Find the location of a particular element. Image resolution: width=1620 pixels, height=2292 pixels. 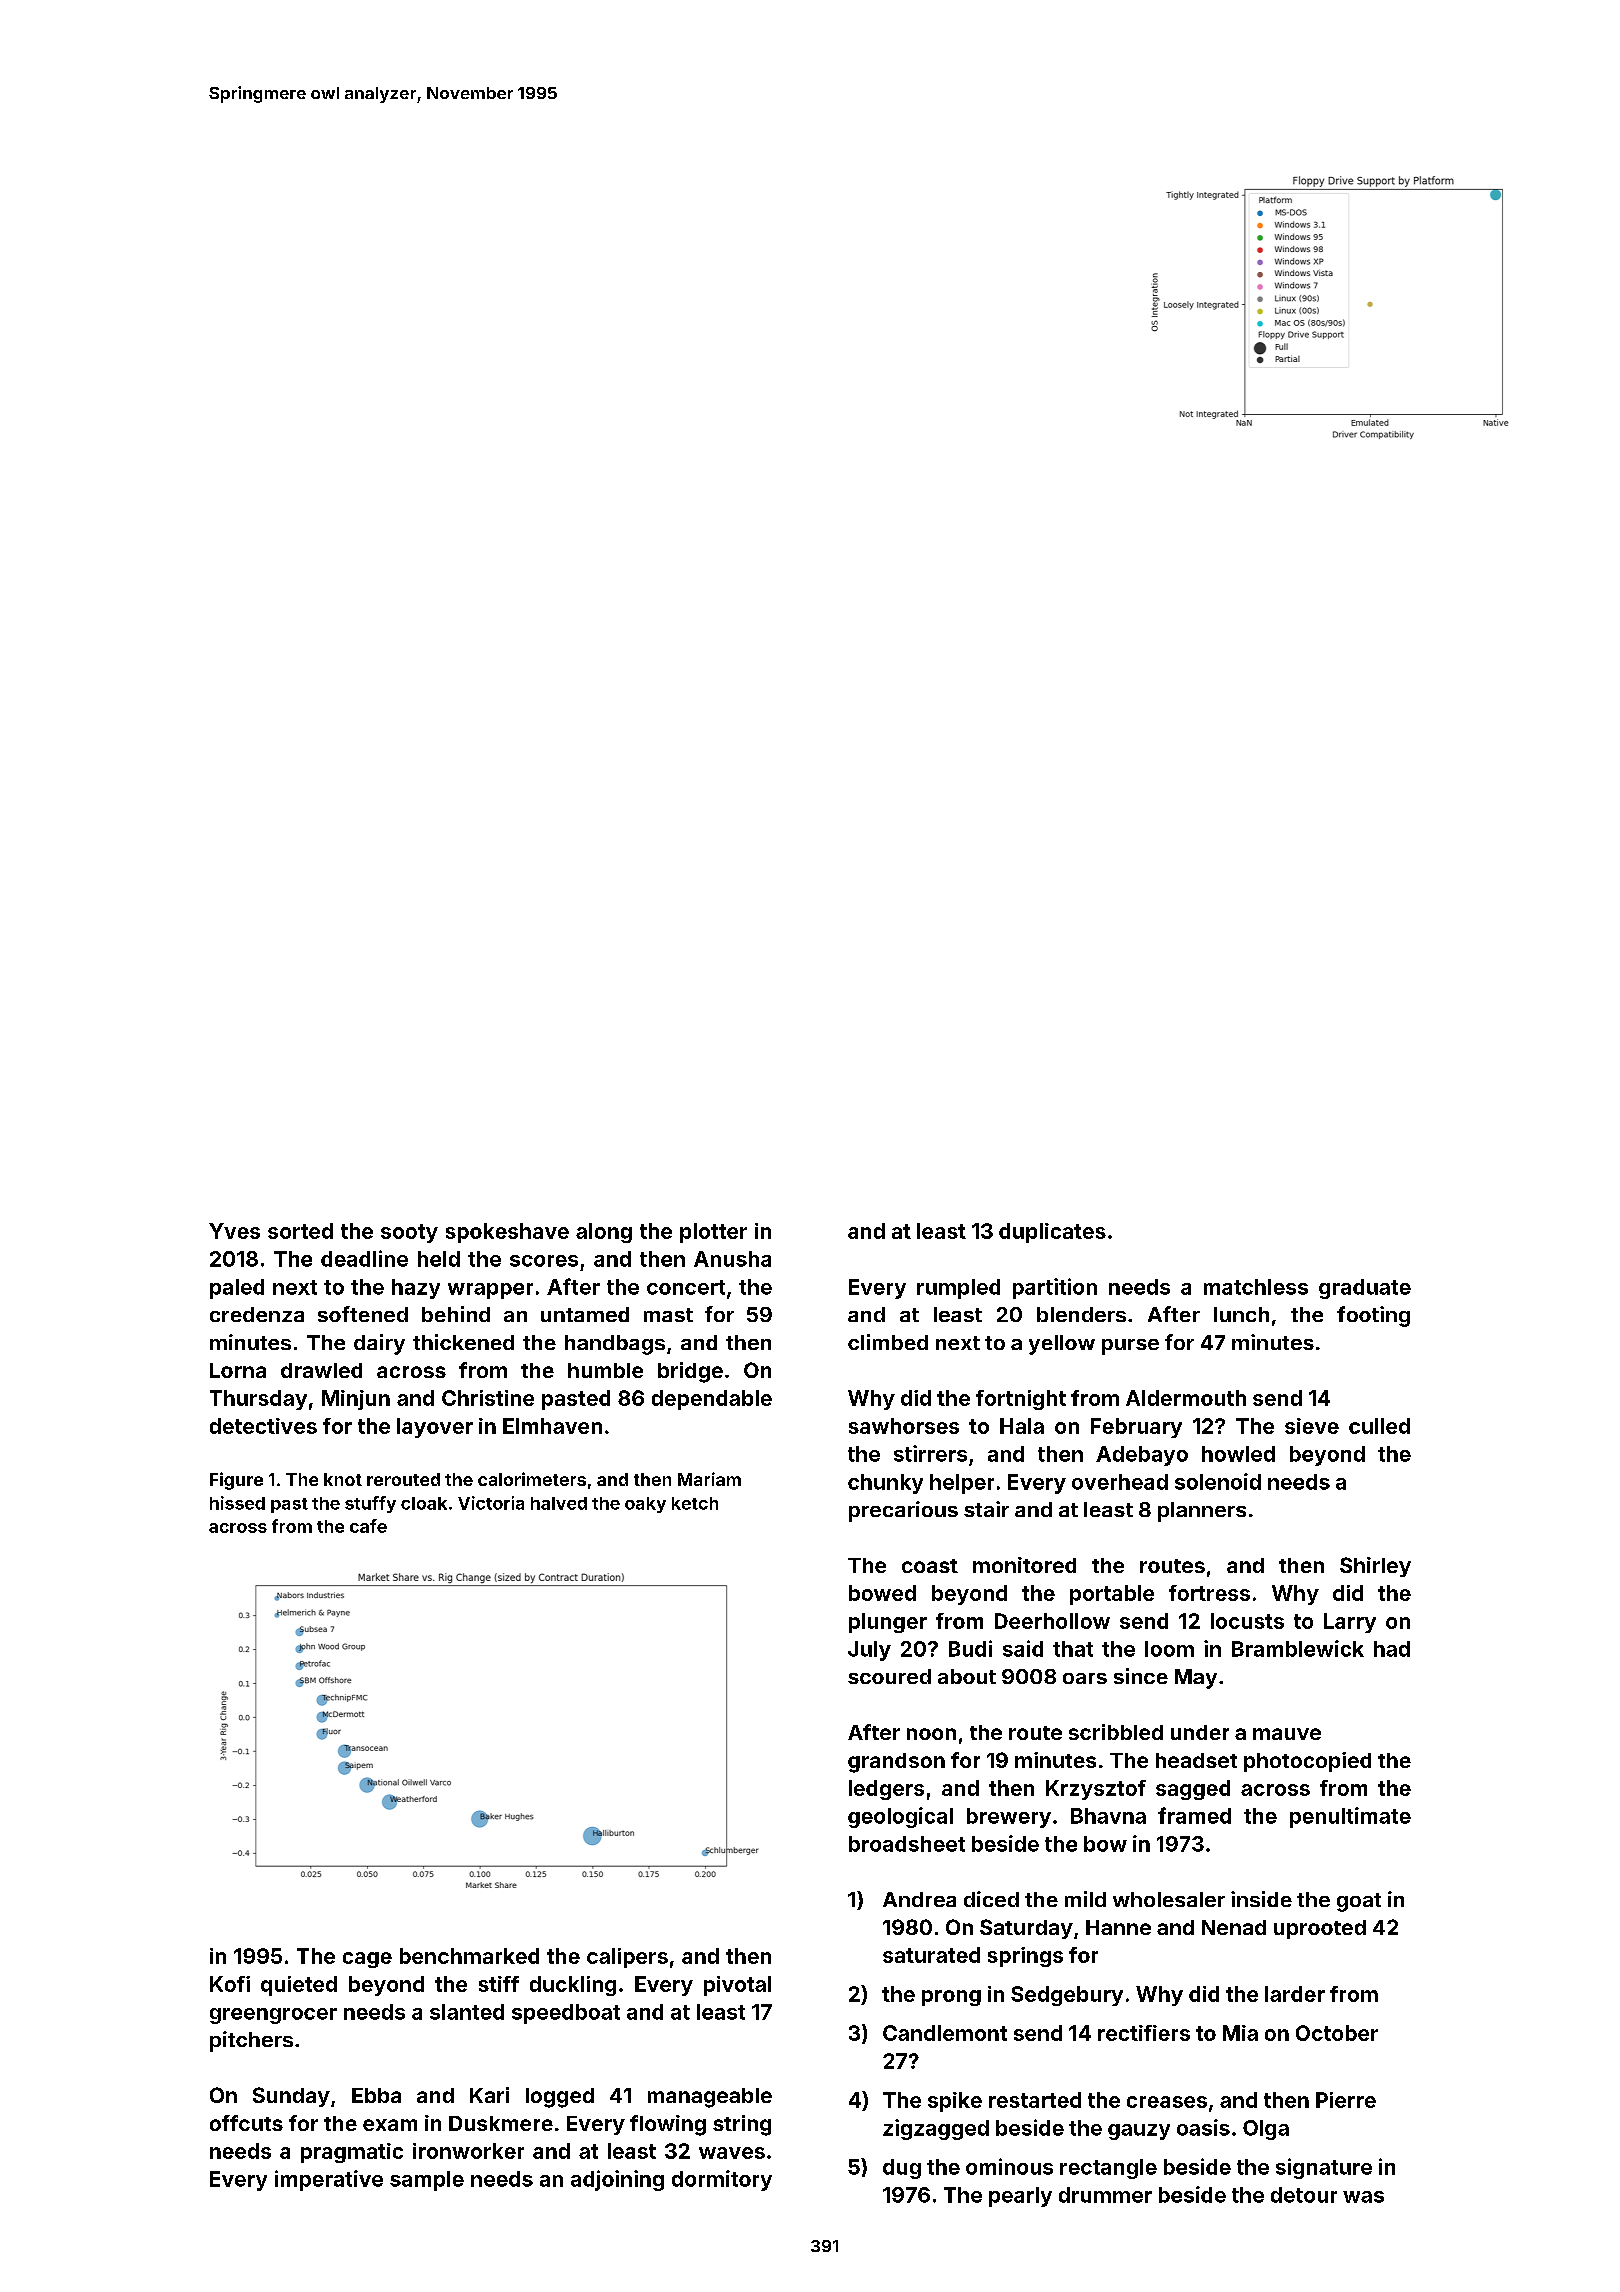

imperative is located at coordinates (329, 2180).
